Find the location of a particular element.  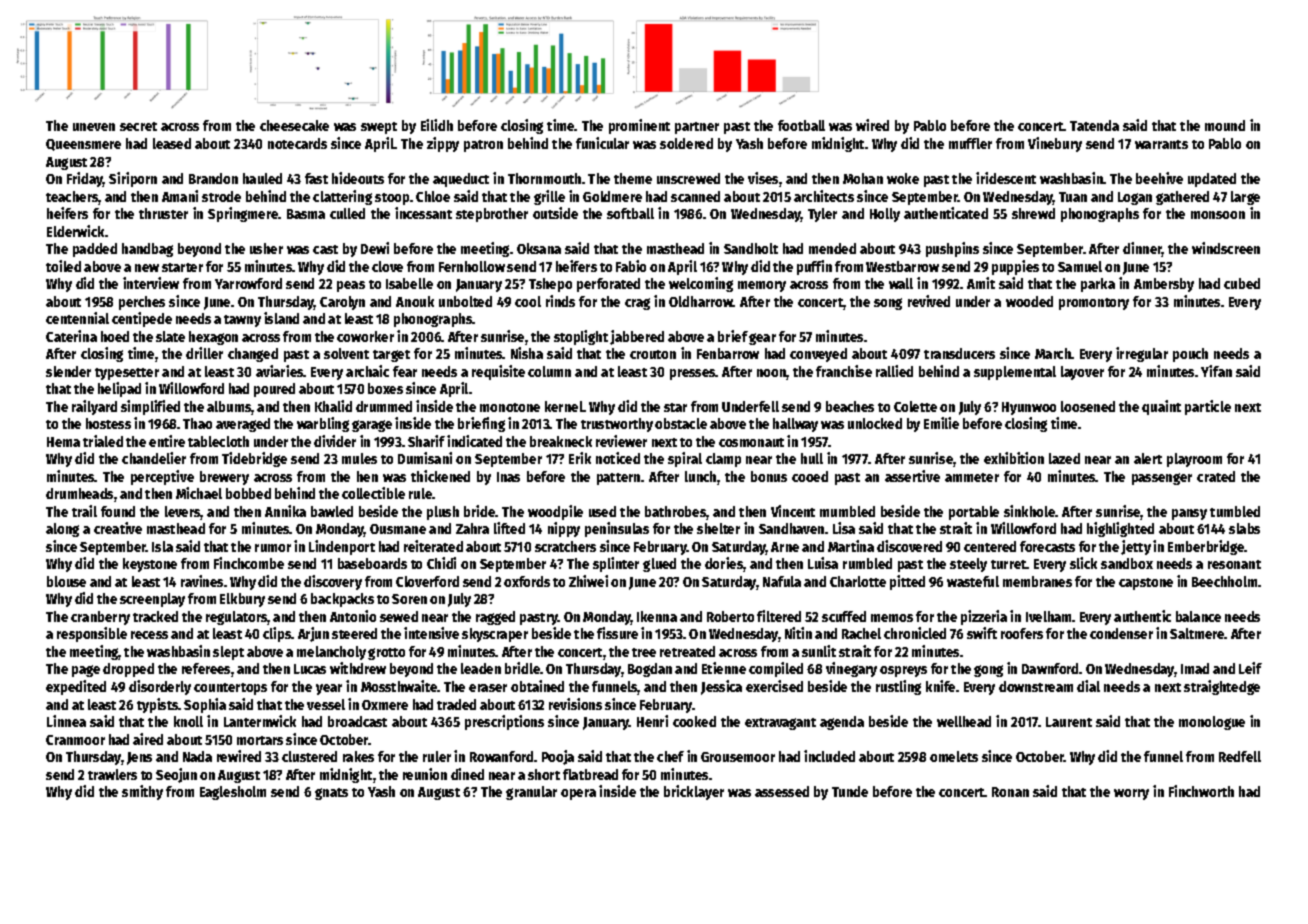

Logan is located at coordinates (1135, 198).
